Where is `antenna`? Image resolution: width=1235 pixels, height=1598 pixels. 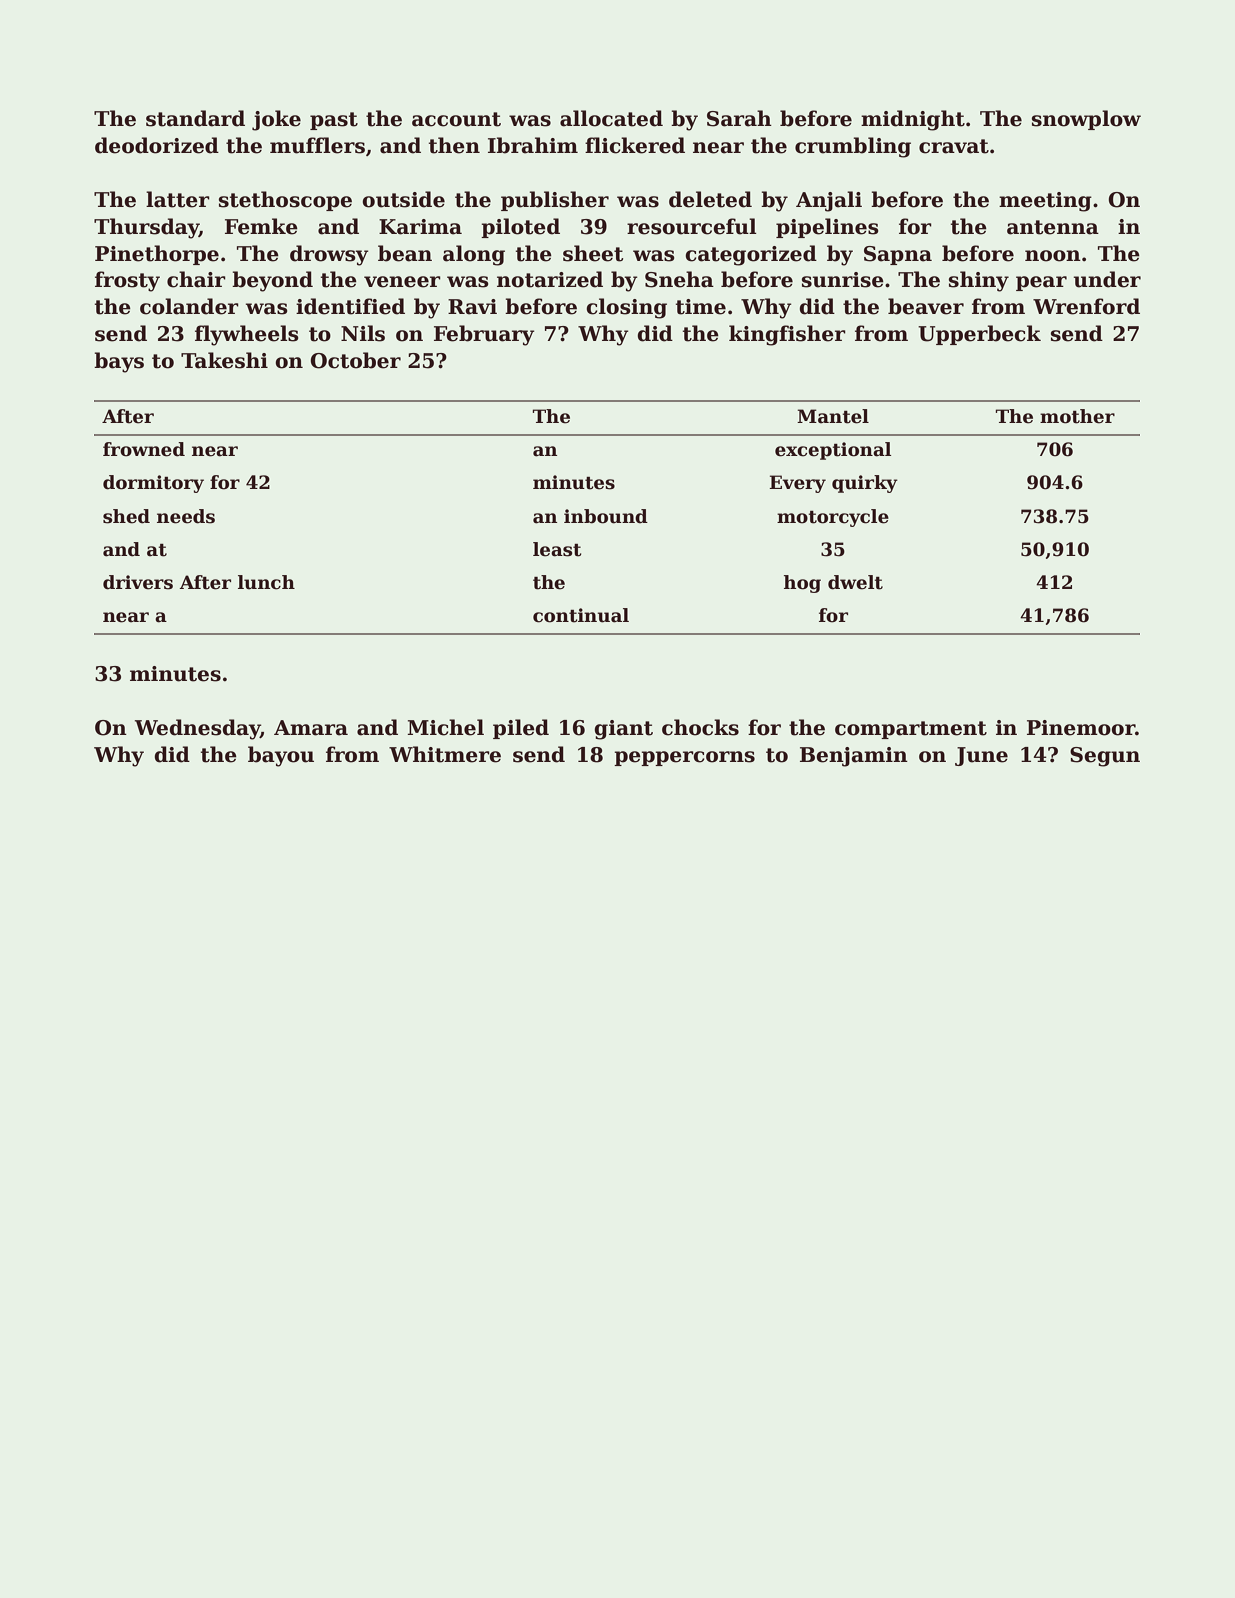 antenna is located at coordinates (1053, 227).
